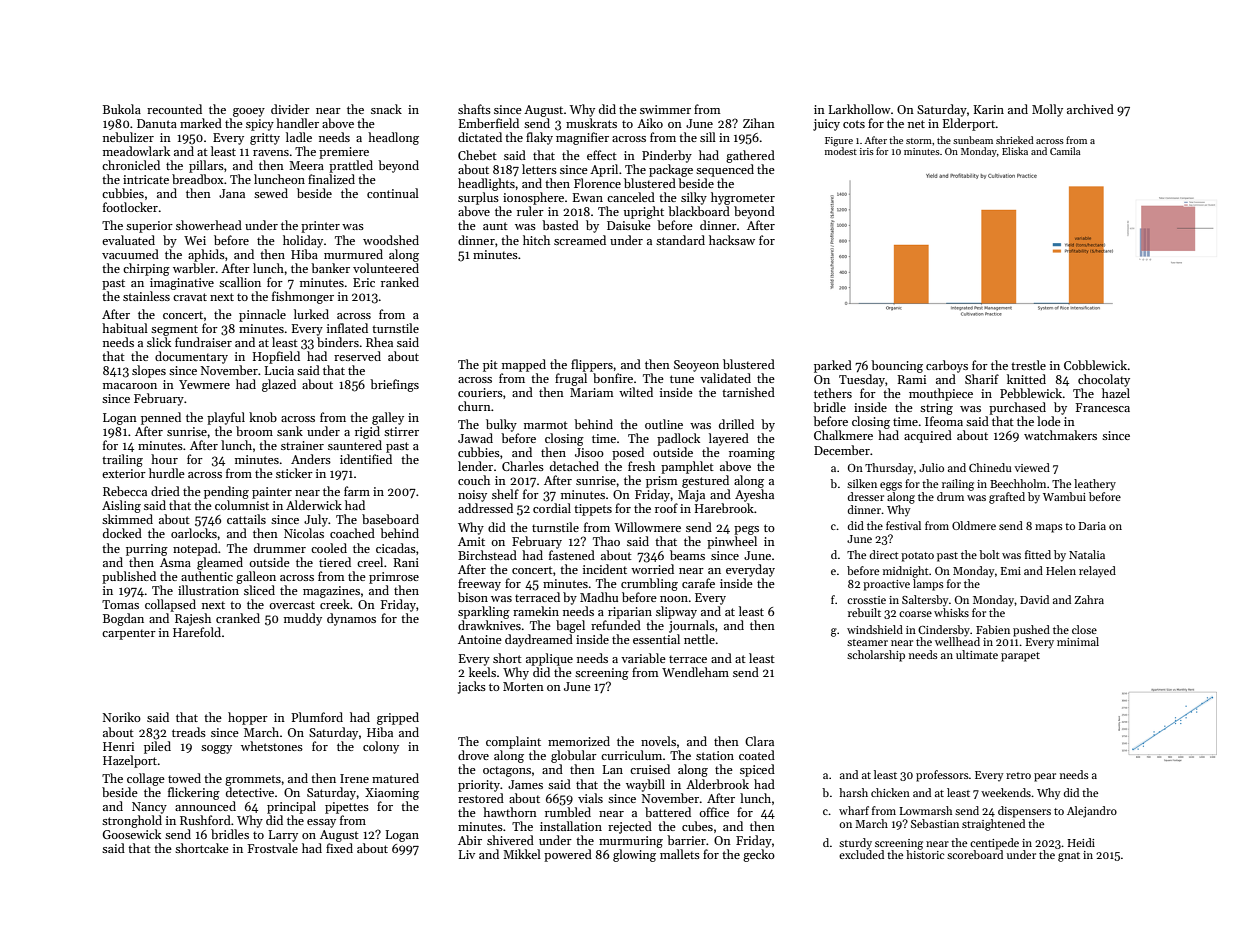  Describe the element at coordinates (472, 687) in the page. I see `jacks` at that location.
